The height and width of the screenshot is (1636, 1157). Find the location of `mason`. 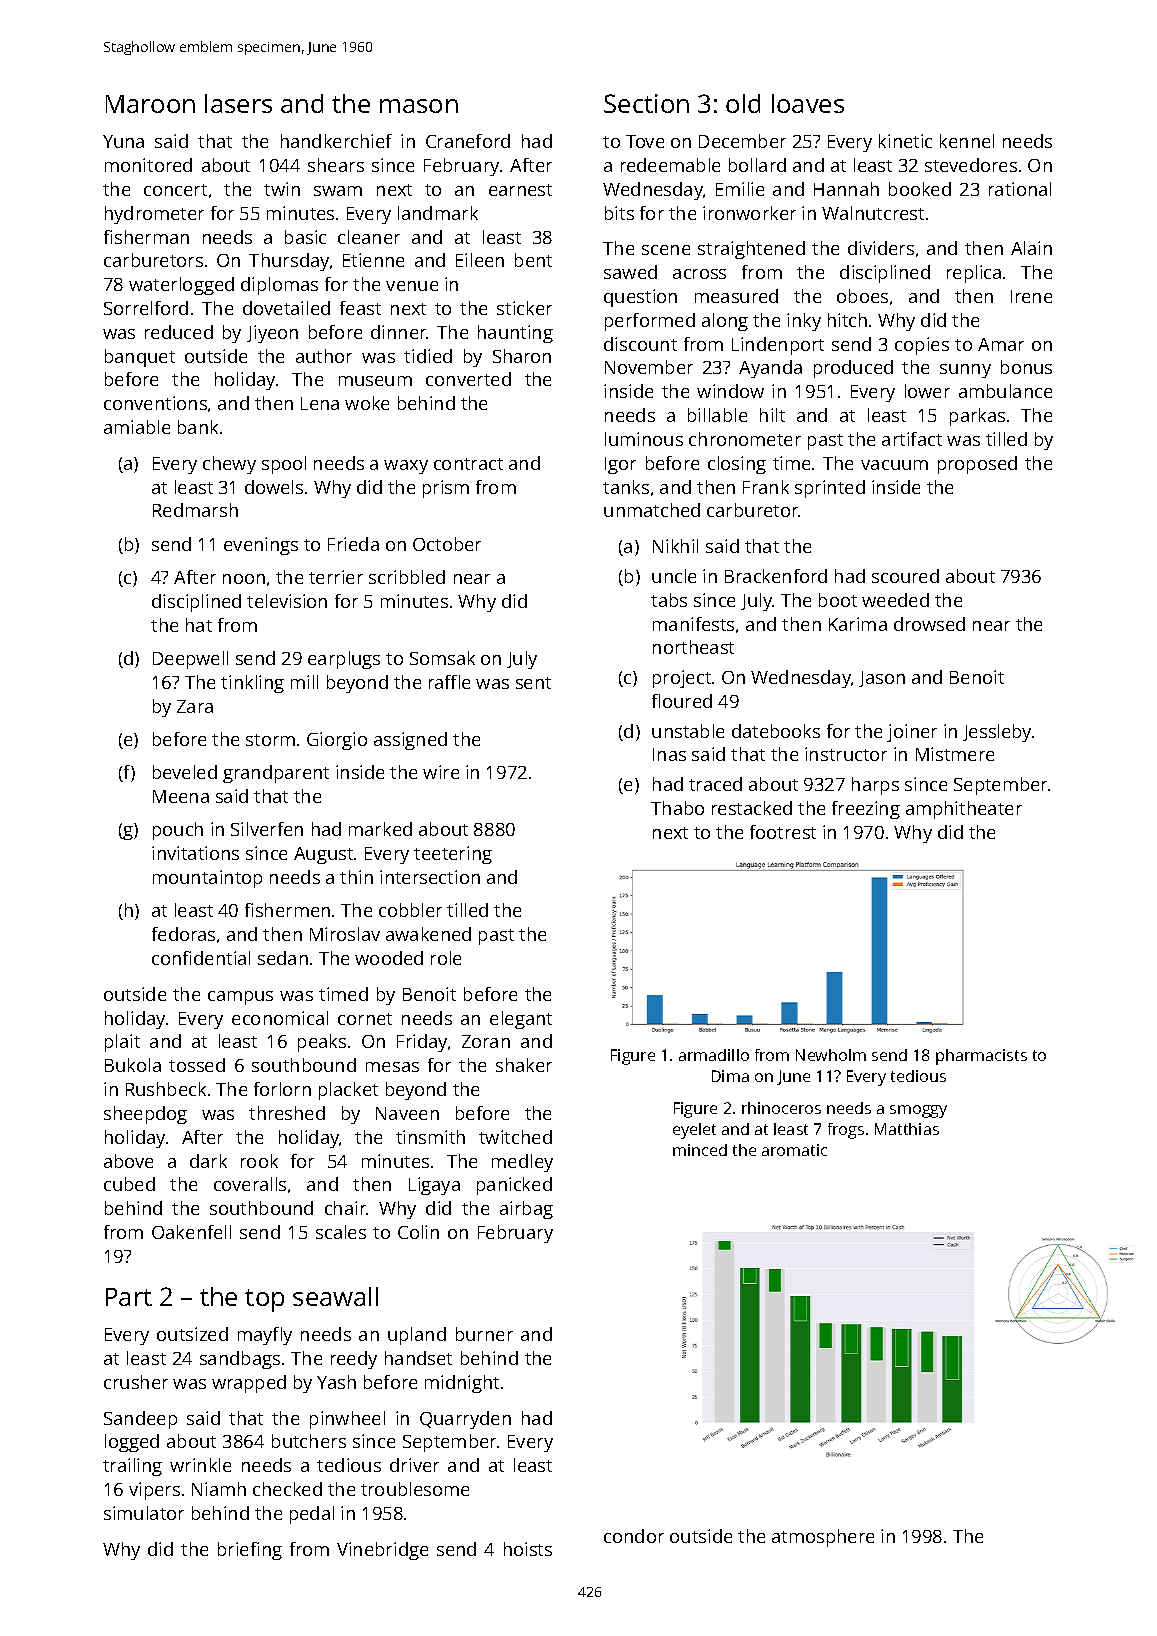

mason is located at coordinates (419, 106).
